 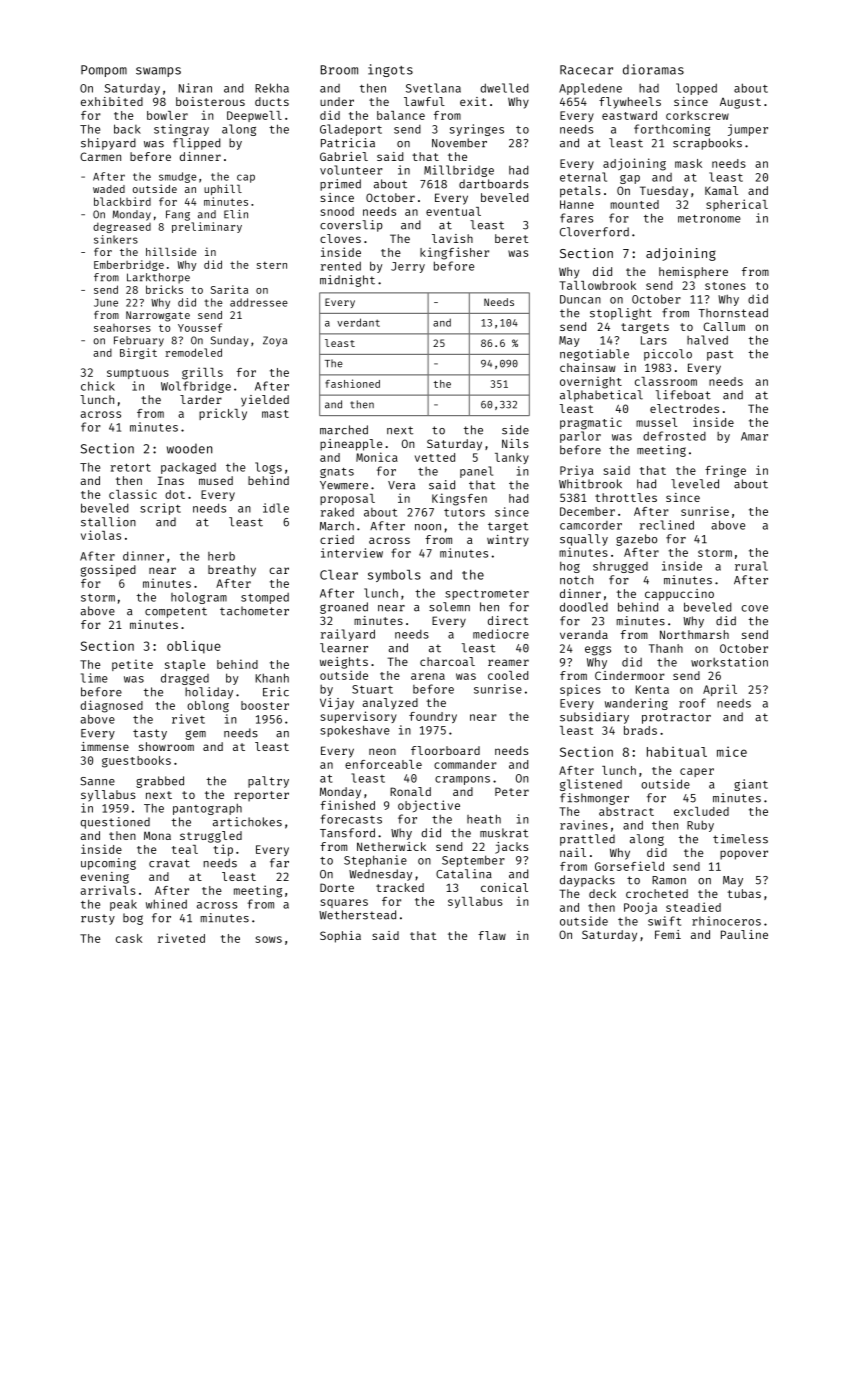 I want to click on Tallowbrook, so click(x=597, y=285).
